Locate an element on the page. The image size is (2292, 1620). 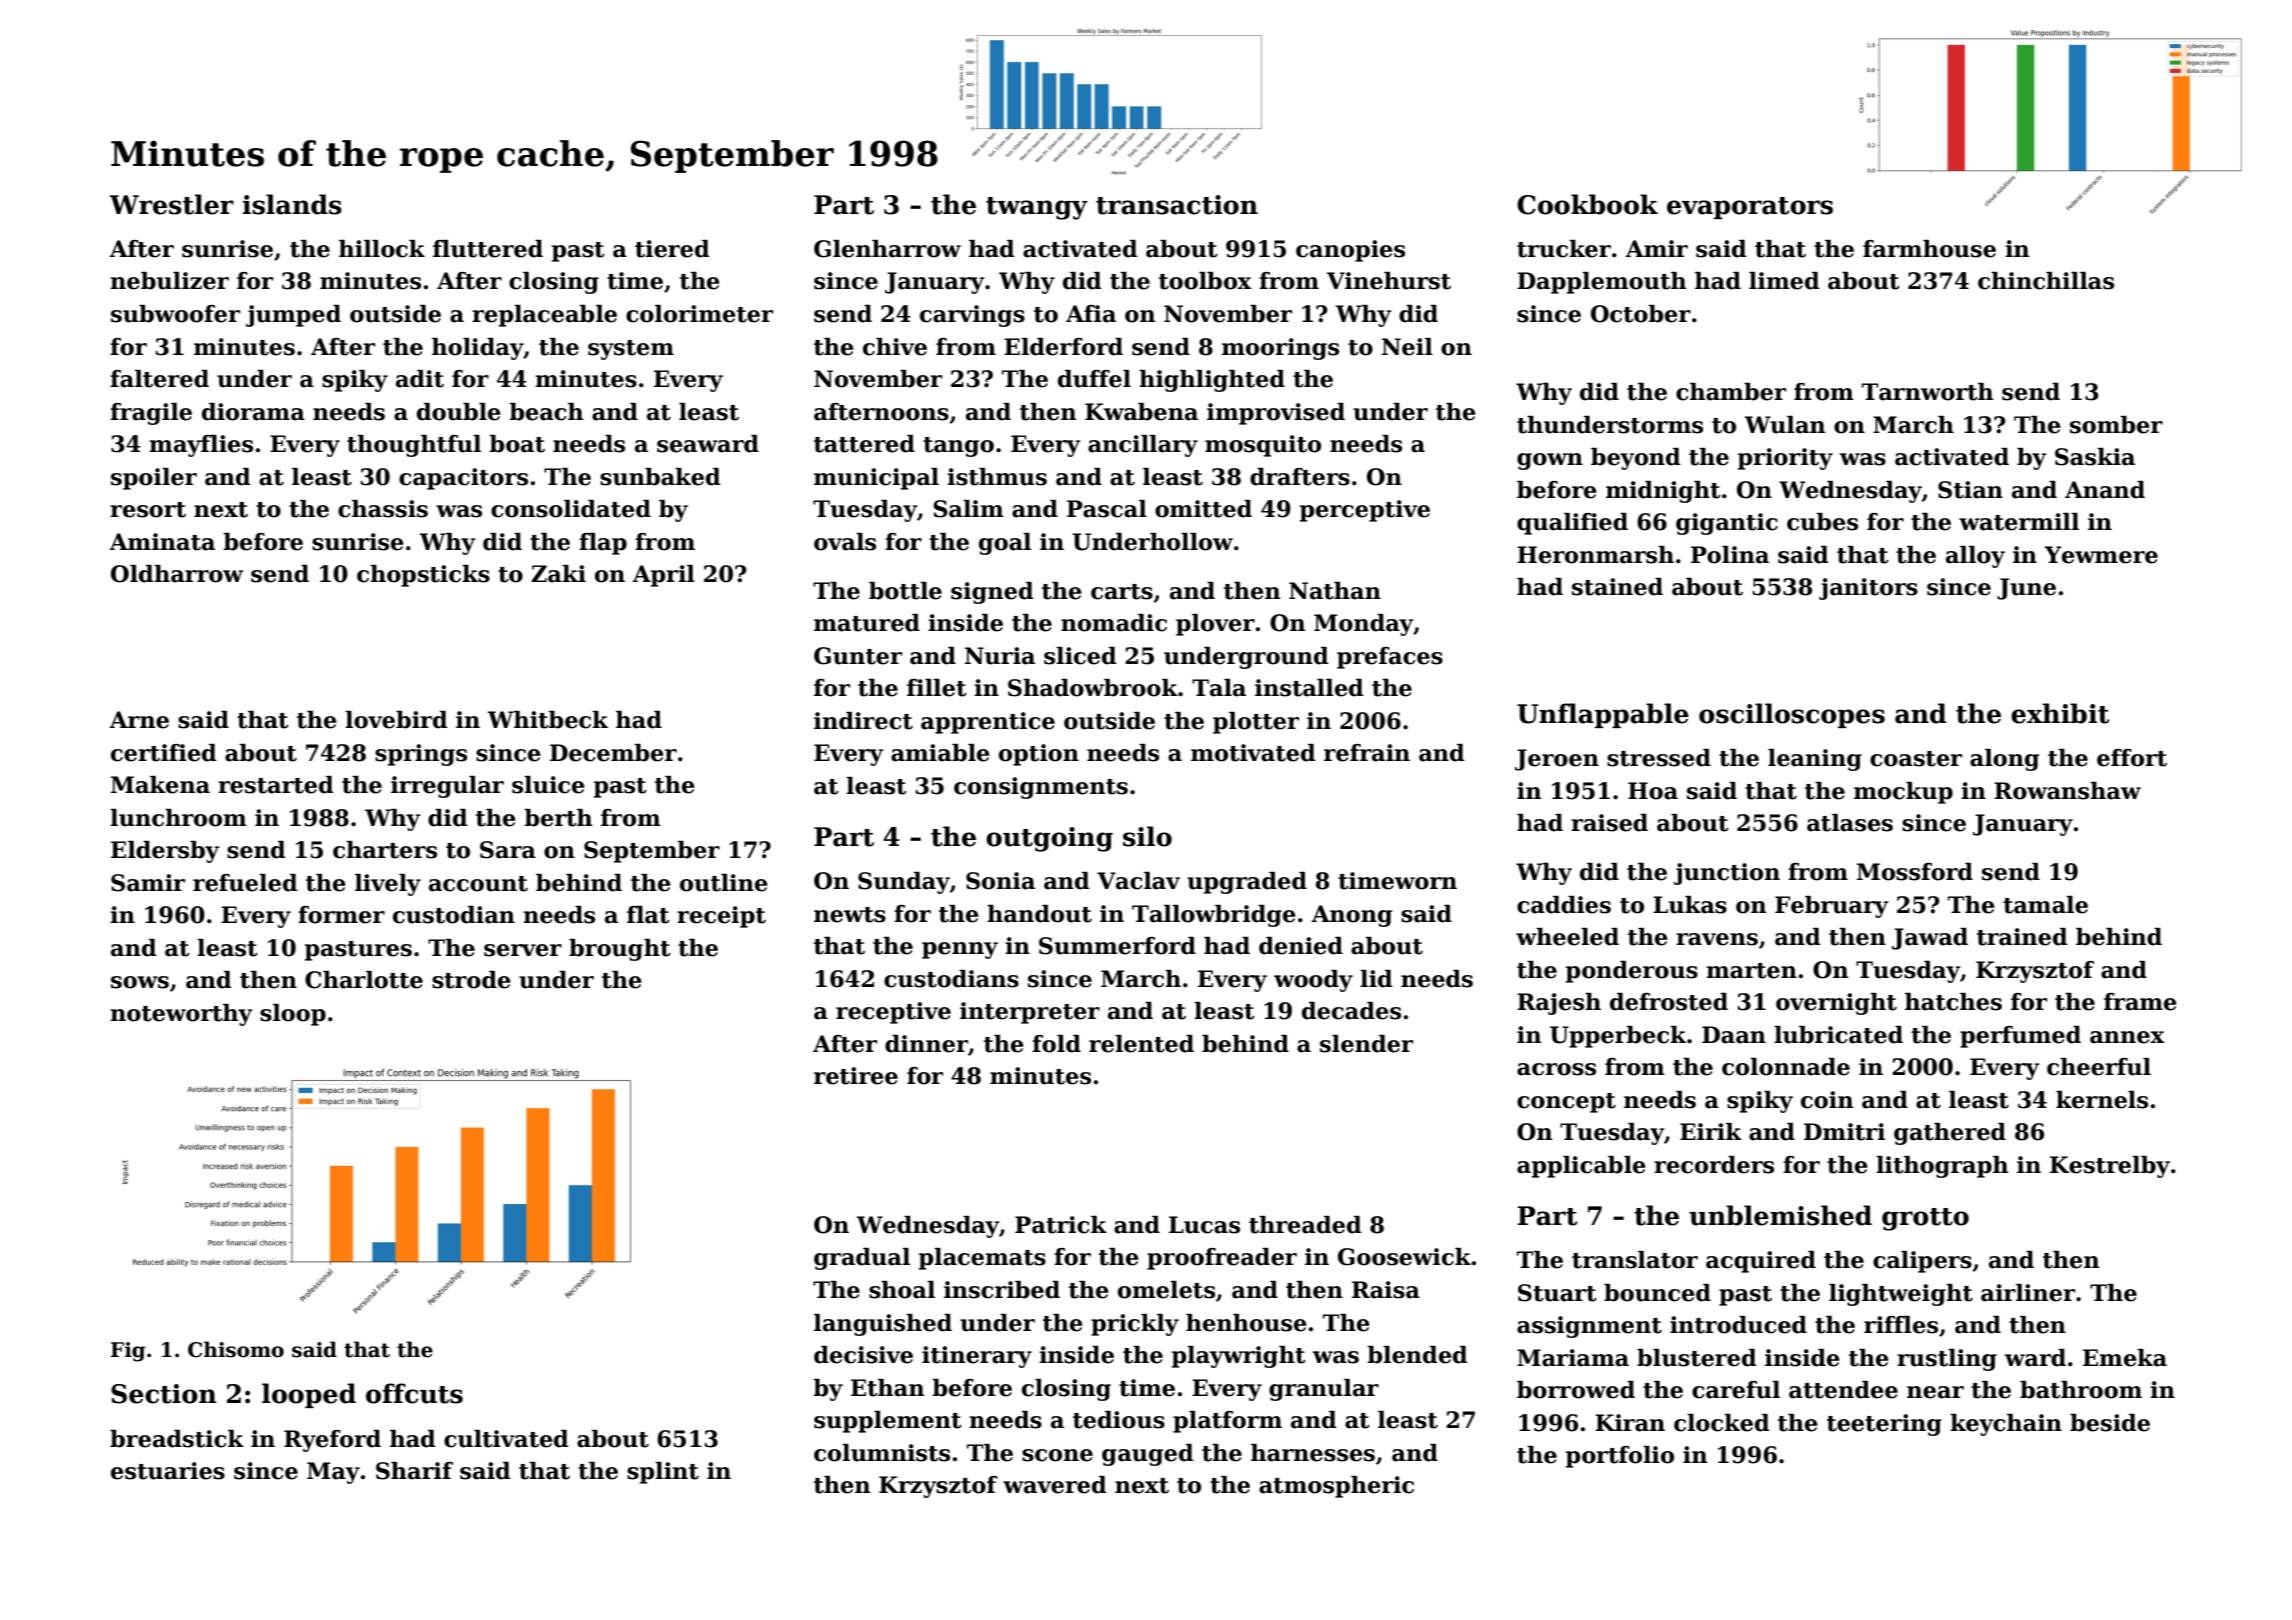
ovals is located at coordinates (845, 542).
